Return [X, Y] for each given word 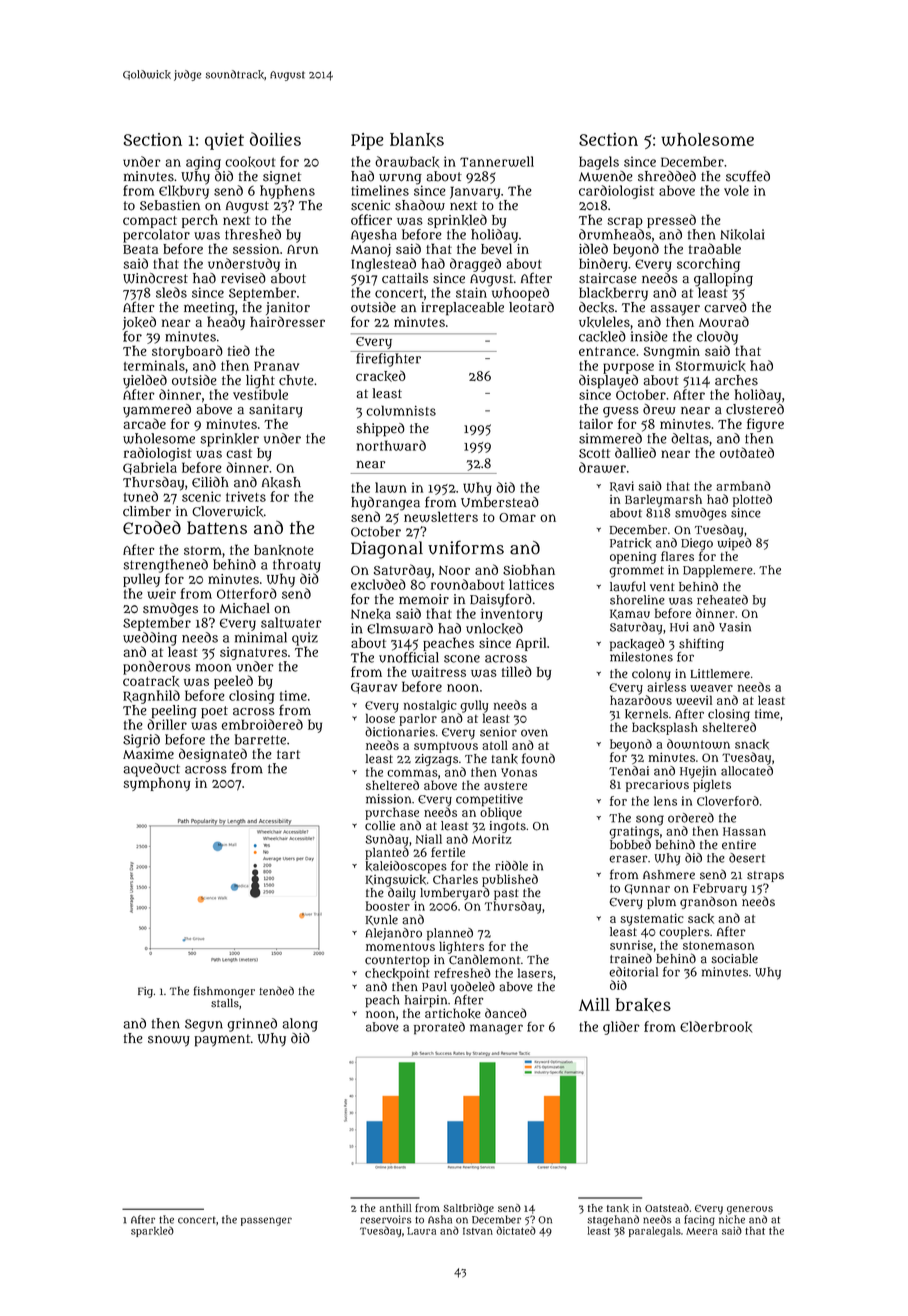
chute [296, 380]
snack [752, 744]
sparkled [152, 1231]
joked [139, 323]
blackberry [613, 294]
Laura [421, 1231]
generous [750, 1210]
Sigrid [141, 741]
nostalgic [430, 706]
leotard [531, 307]
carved [725, 307]
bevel [496, 248]
